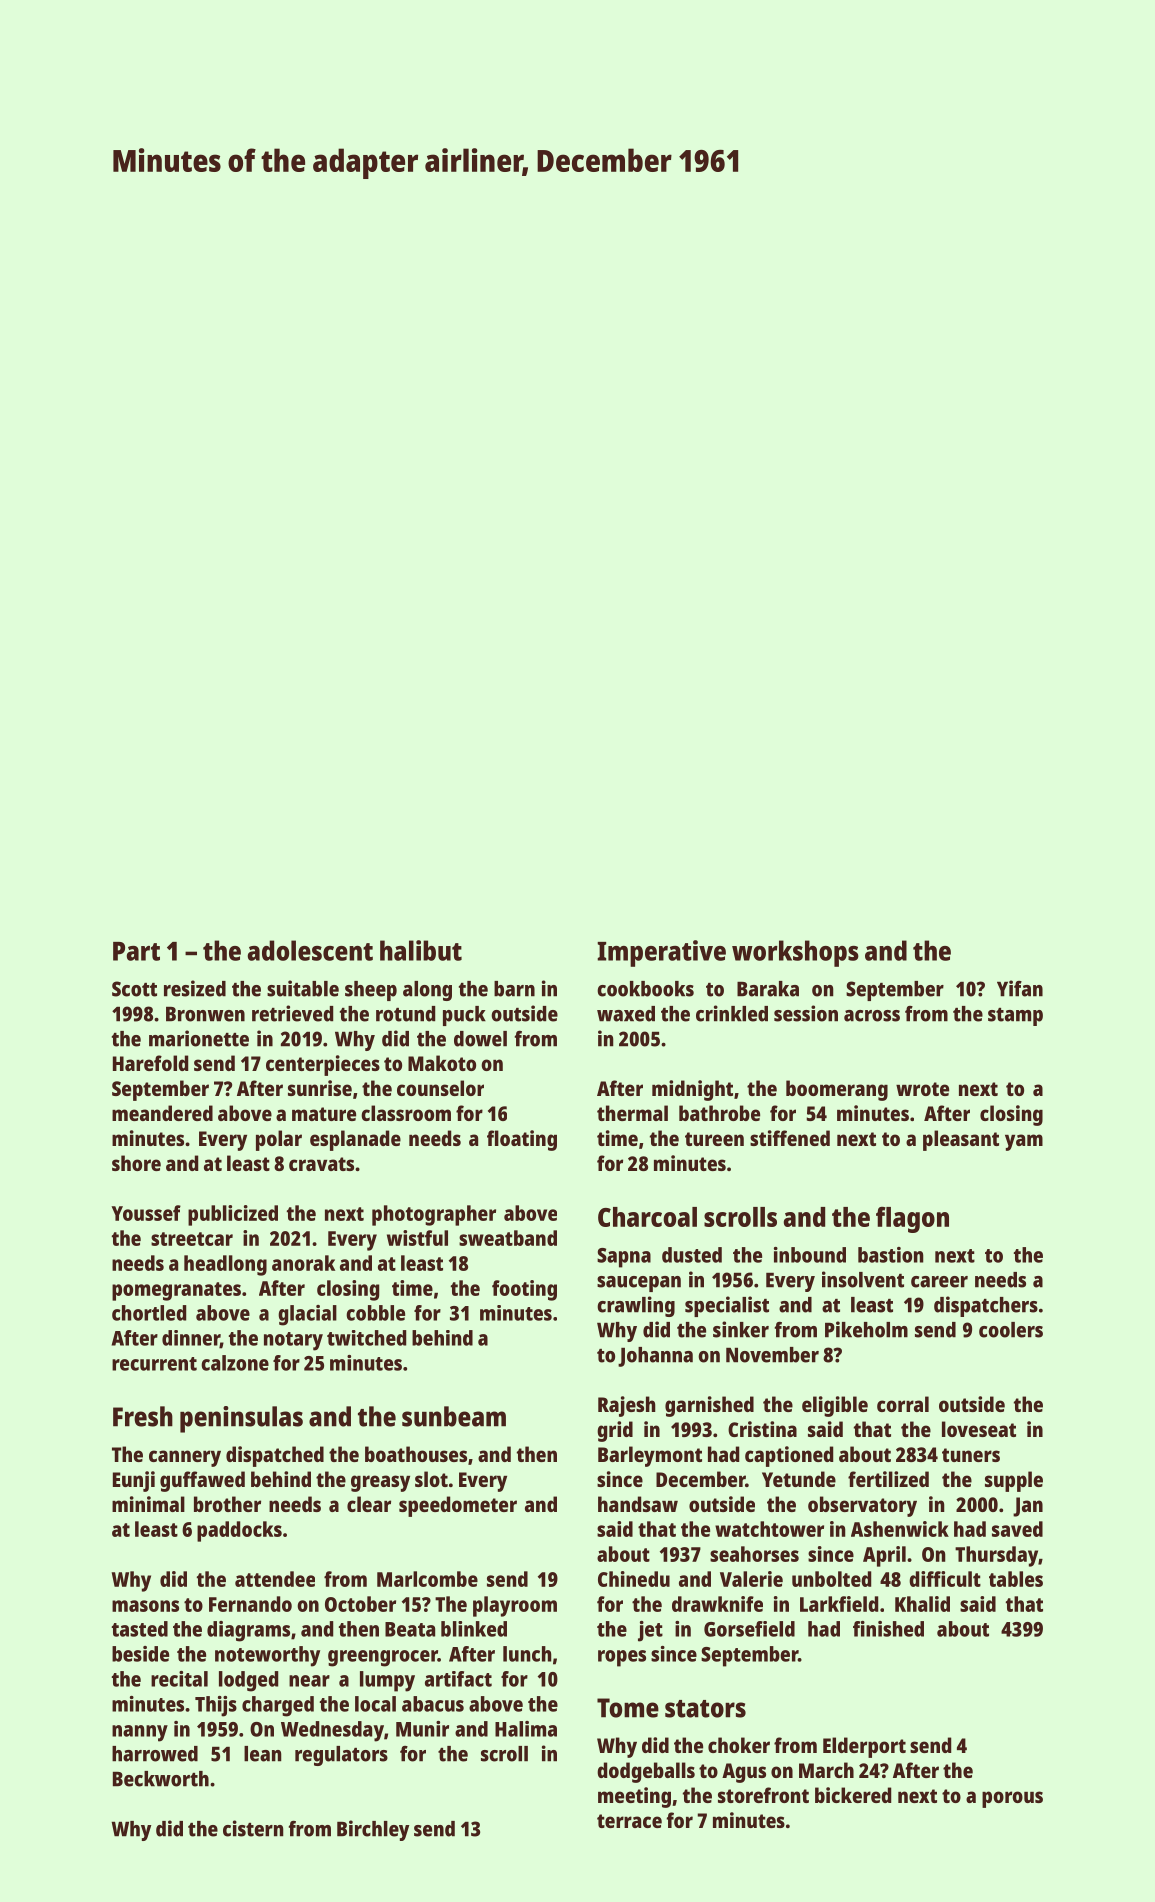  What do you see at coordinates (1020, 988) in the screenshot?
I see `Yifan` at bounding box center [1020, 988].
